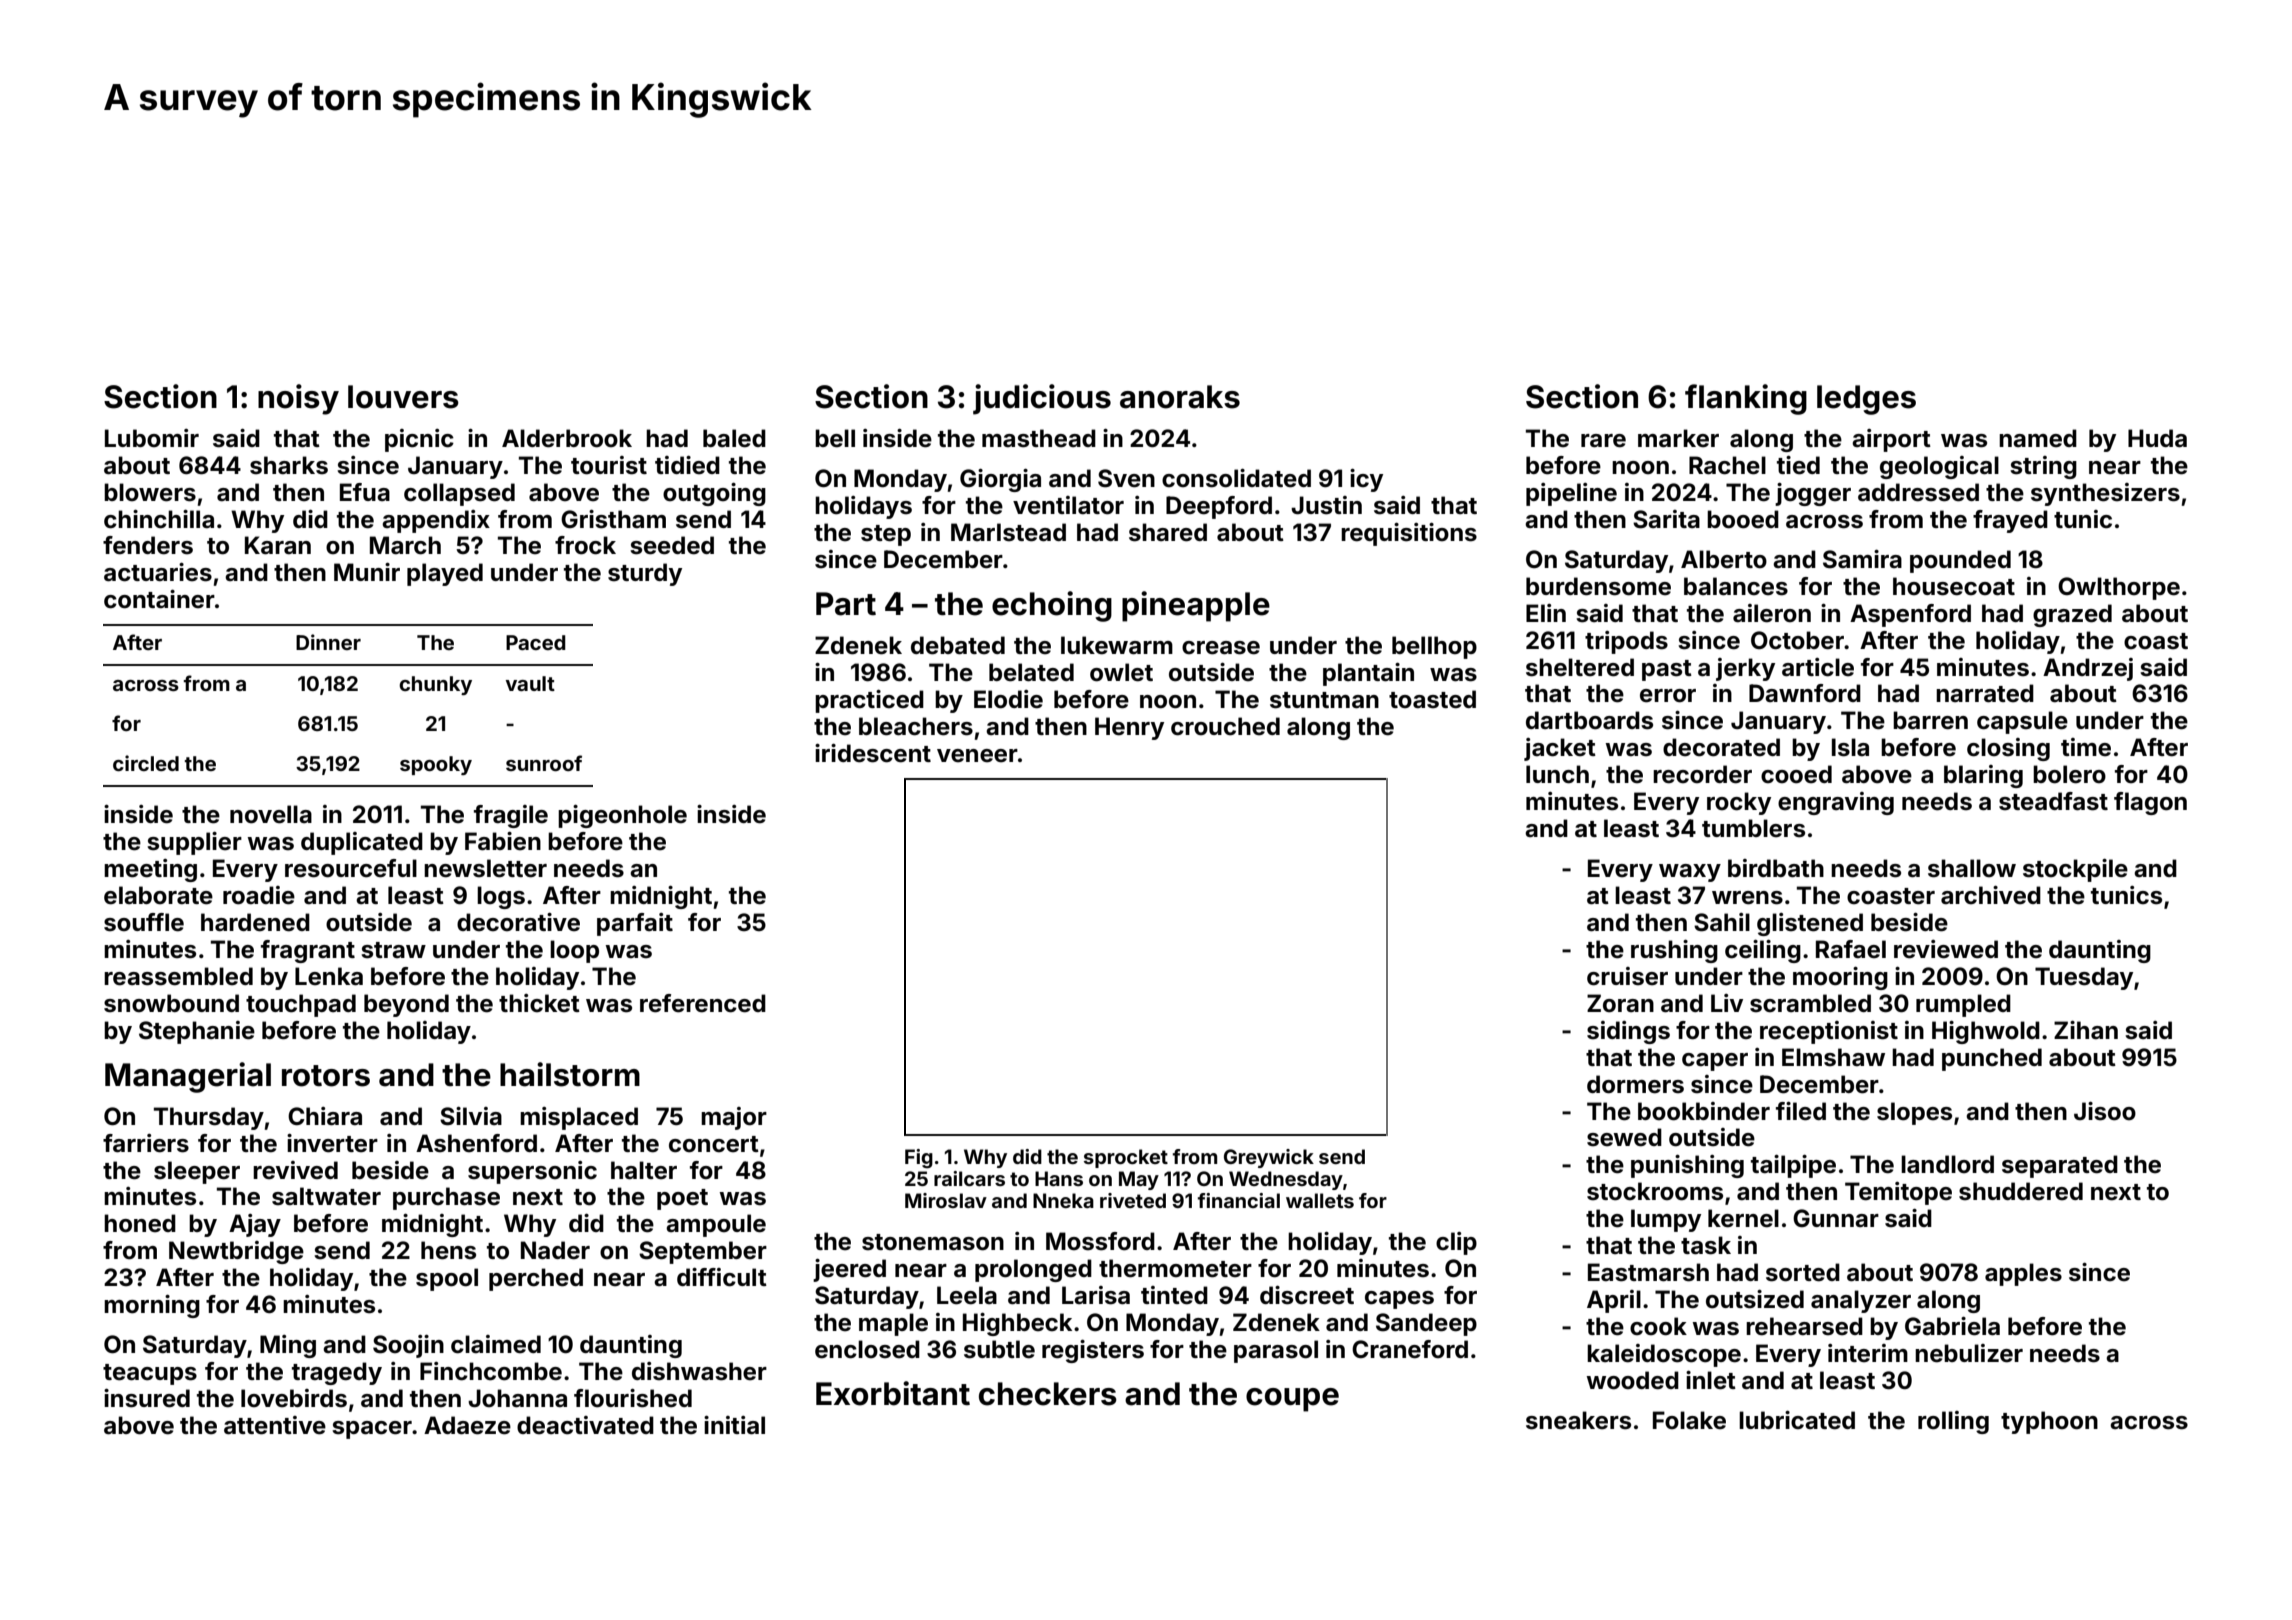 Image resolution: width=2292 pixels, height=1620 pixels. What do you see at coordinates (869, 701) in the screenshot?
I see `practiced` at bounding box center [869, 701].
